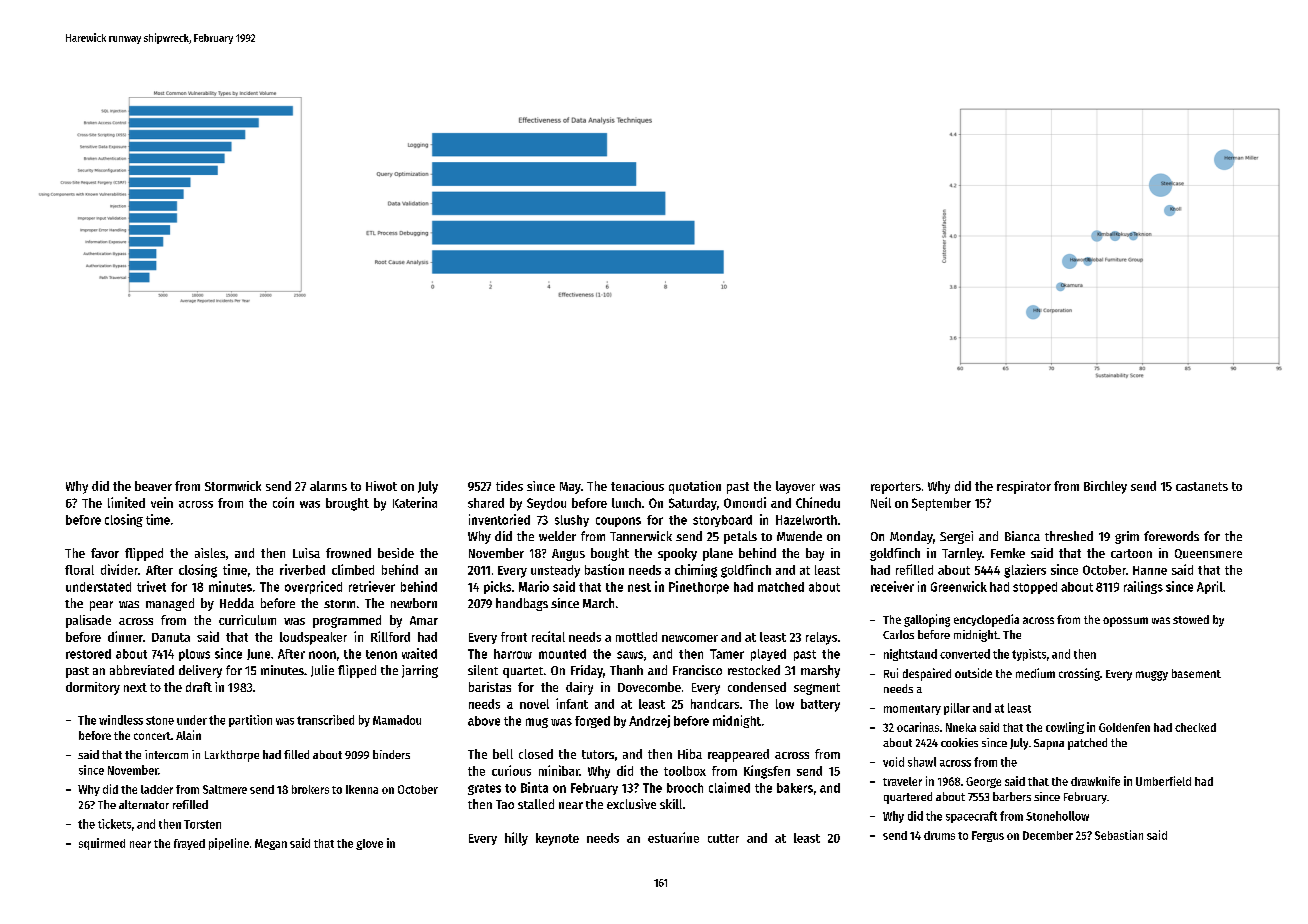 The image size is (1308, 924). I want to click on vein, so click(162, 502).
